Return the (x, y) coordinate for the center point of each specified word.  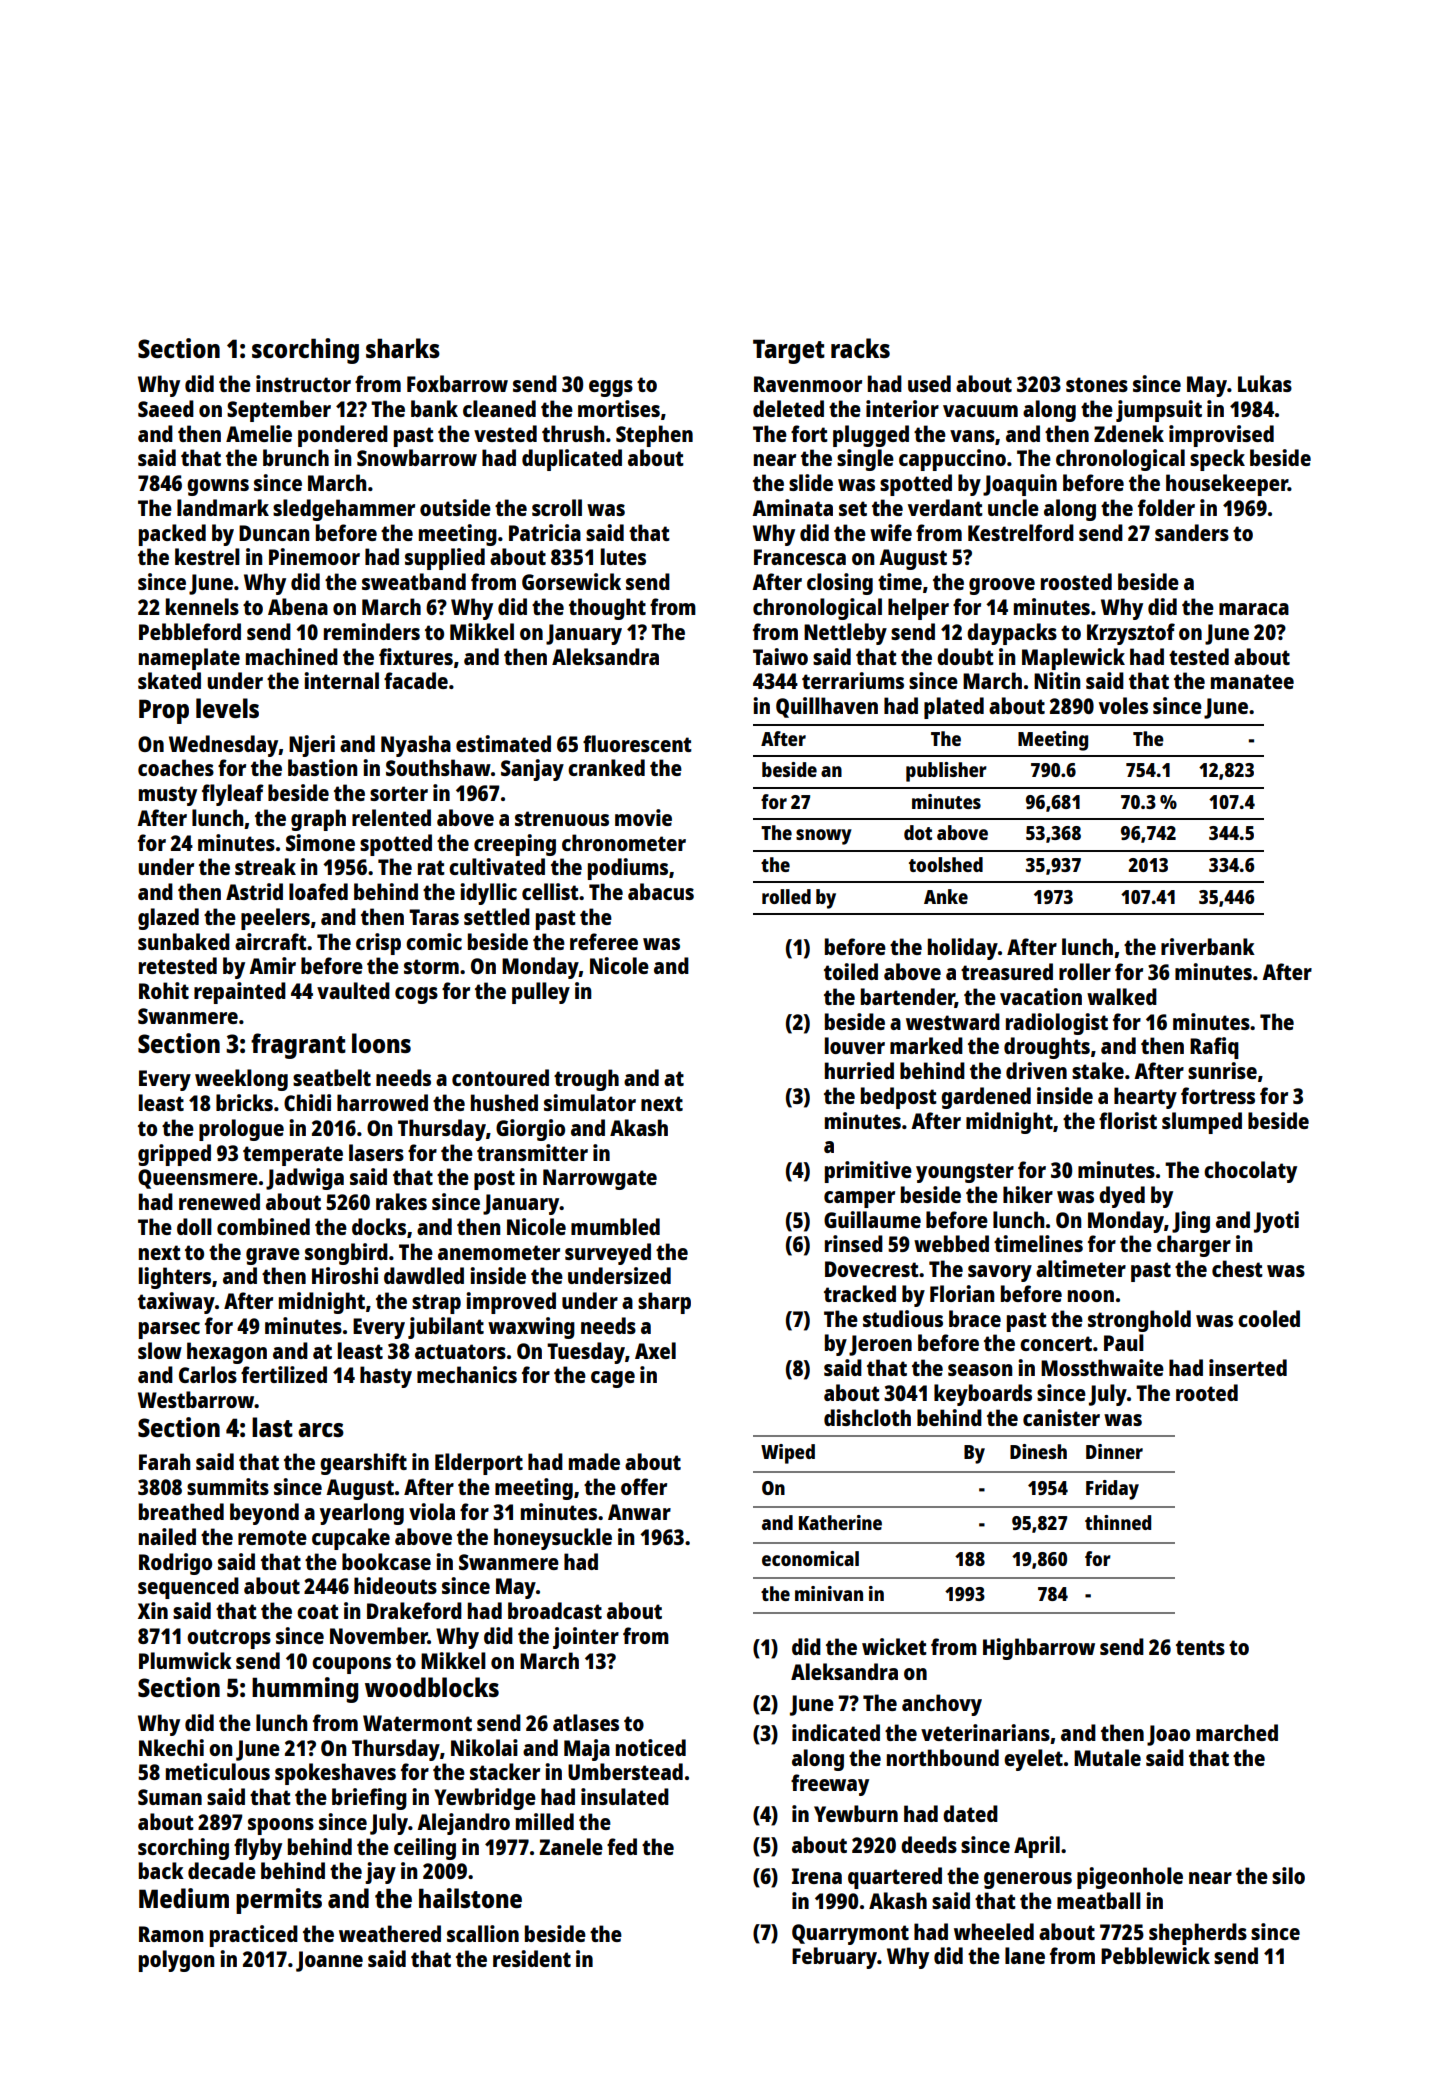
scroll (557, 507)
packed (172, 535)
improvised (1221, 436)
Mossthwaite (1102, 1367)
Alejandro (463, 1824)
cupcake (351, 1539)
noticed (651, 1747)
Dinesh (1038, 1451)
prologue (241, 1130)
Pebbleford (190, 631)
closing (840, 584)
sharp (664, 1303)
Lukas (1265, 383)
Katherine (840, 1522)
